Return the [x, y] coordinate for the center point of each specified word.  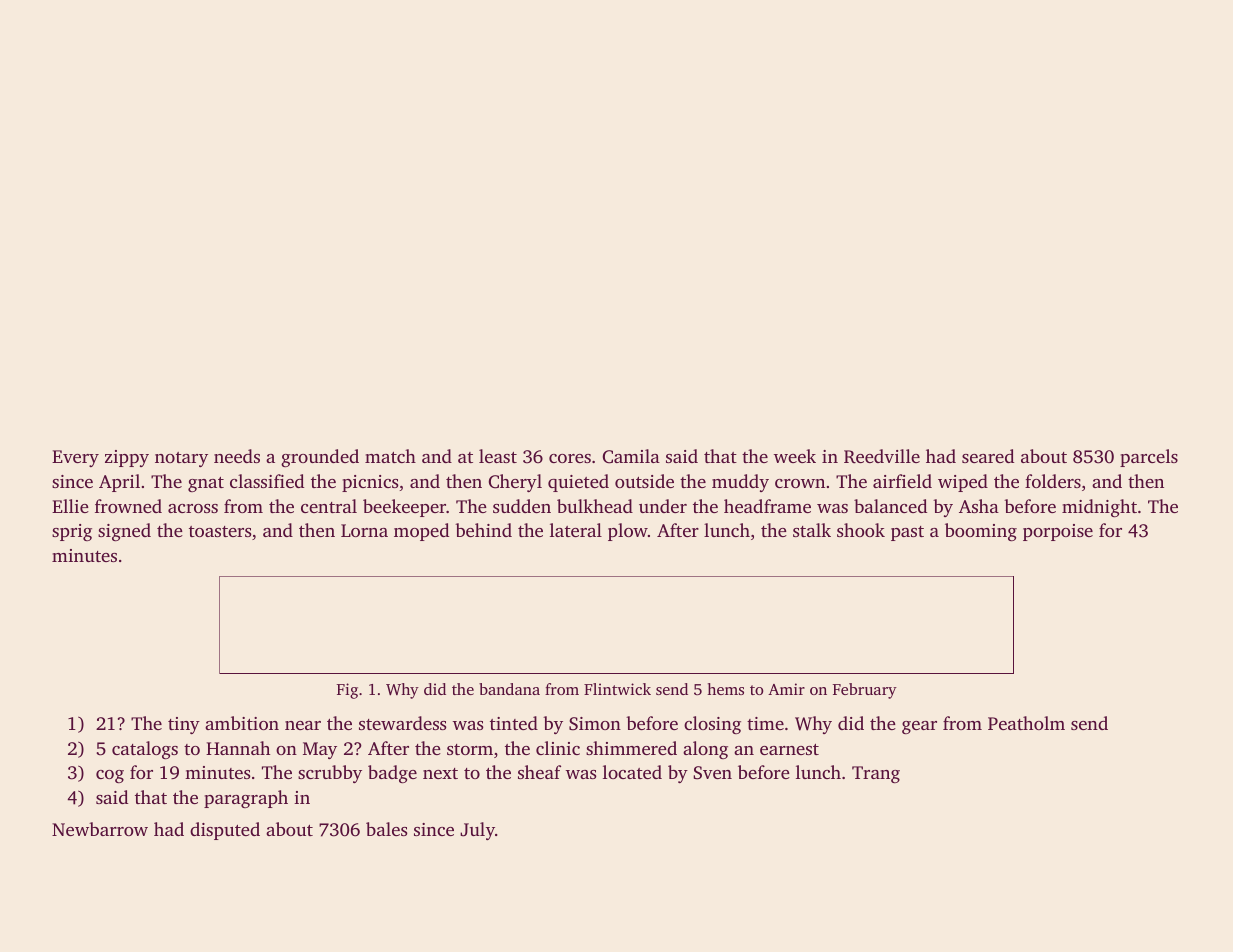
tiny [184, 725]
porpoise [1058, 532]
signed [124, 532]
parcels [1149, 458]
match [390, 456]
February [865, 691]
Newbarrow [100, 829]
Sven [712, 773]
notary [181, 459]
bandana [509, 689]
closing [712, 725]
